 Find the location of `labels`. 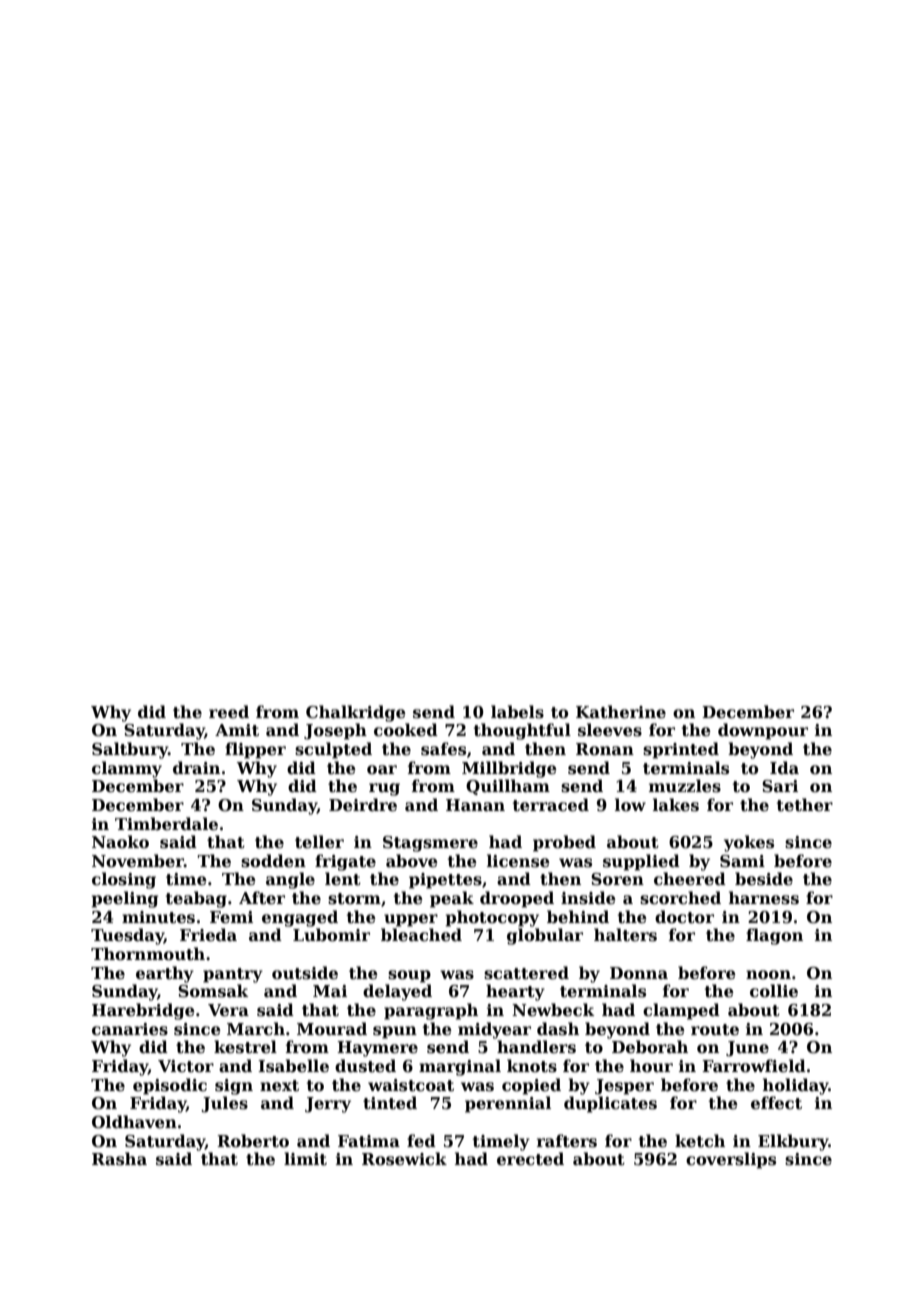

labels is located at coordinates (517, 712).
